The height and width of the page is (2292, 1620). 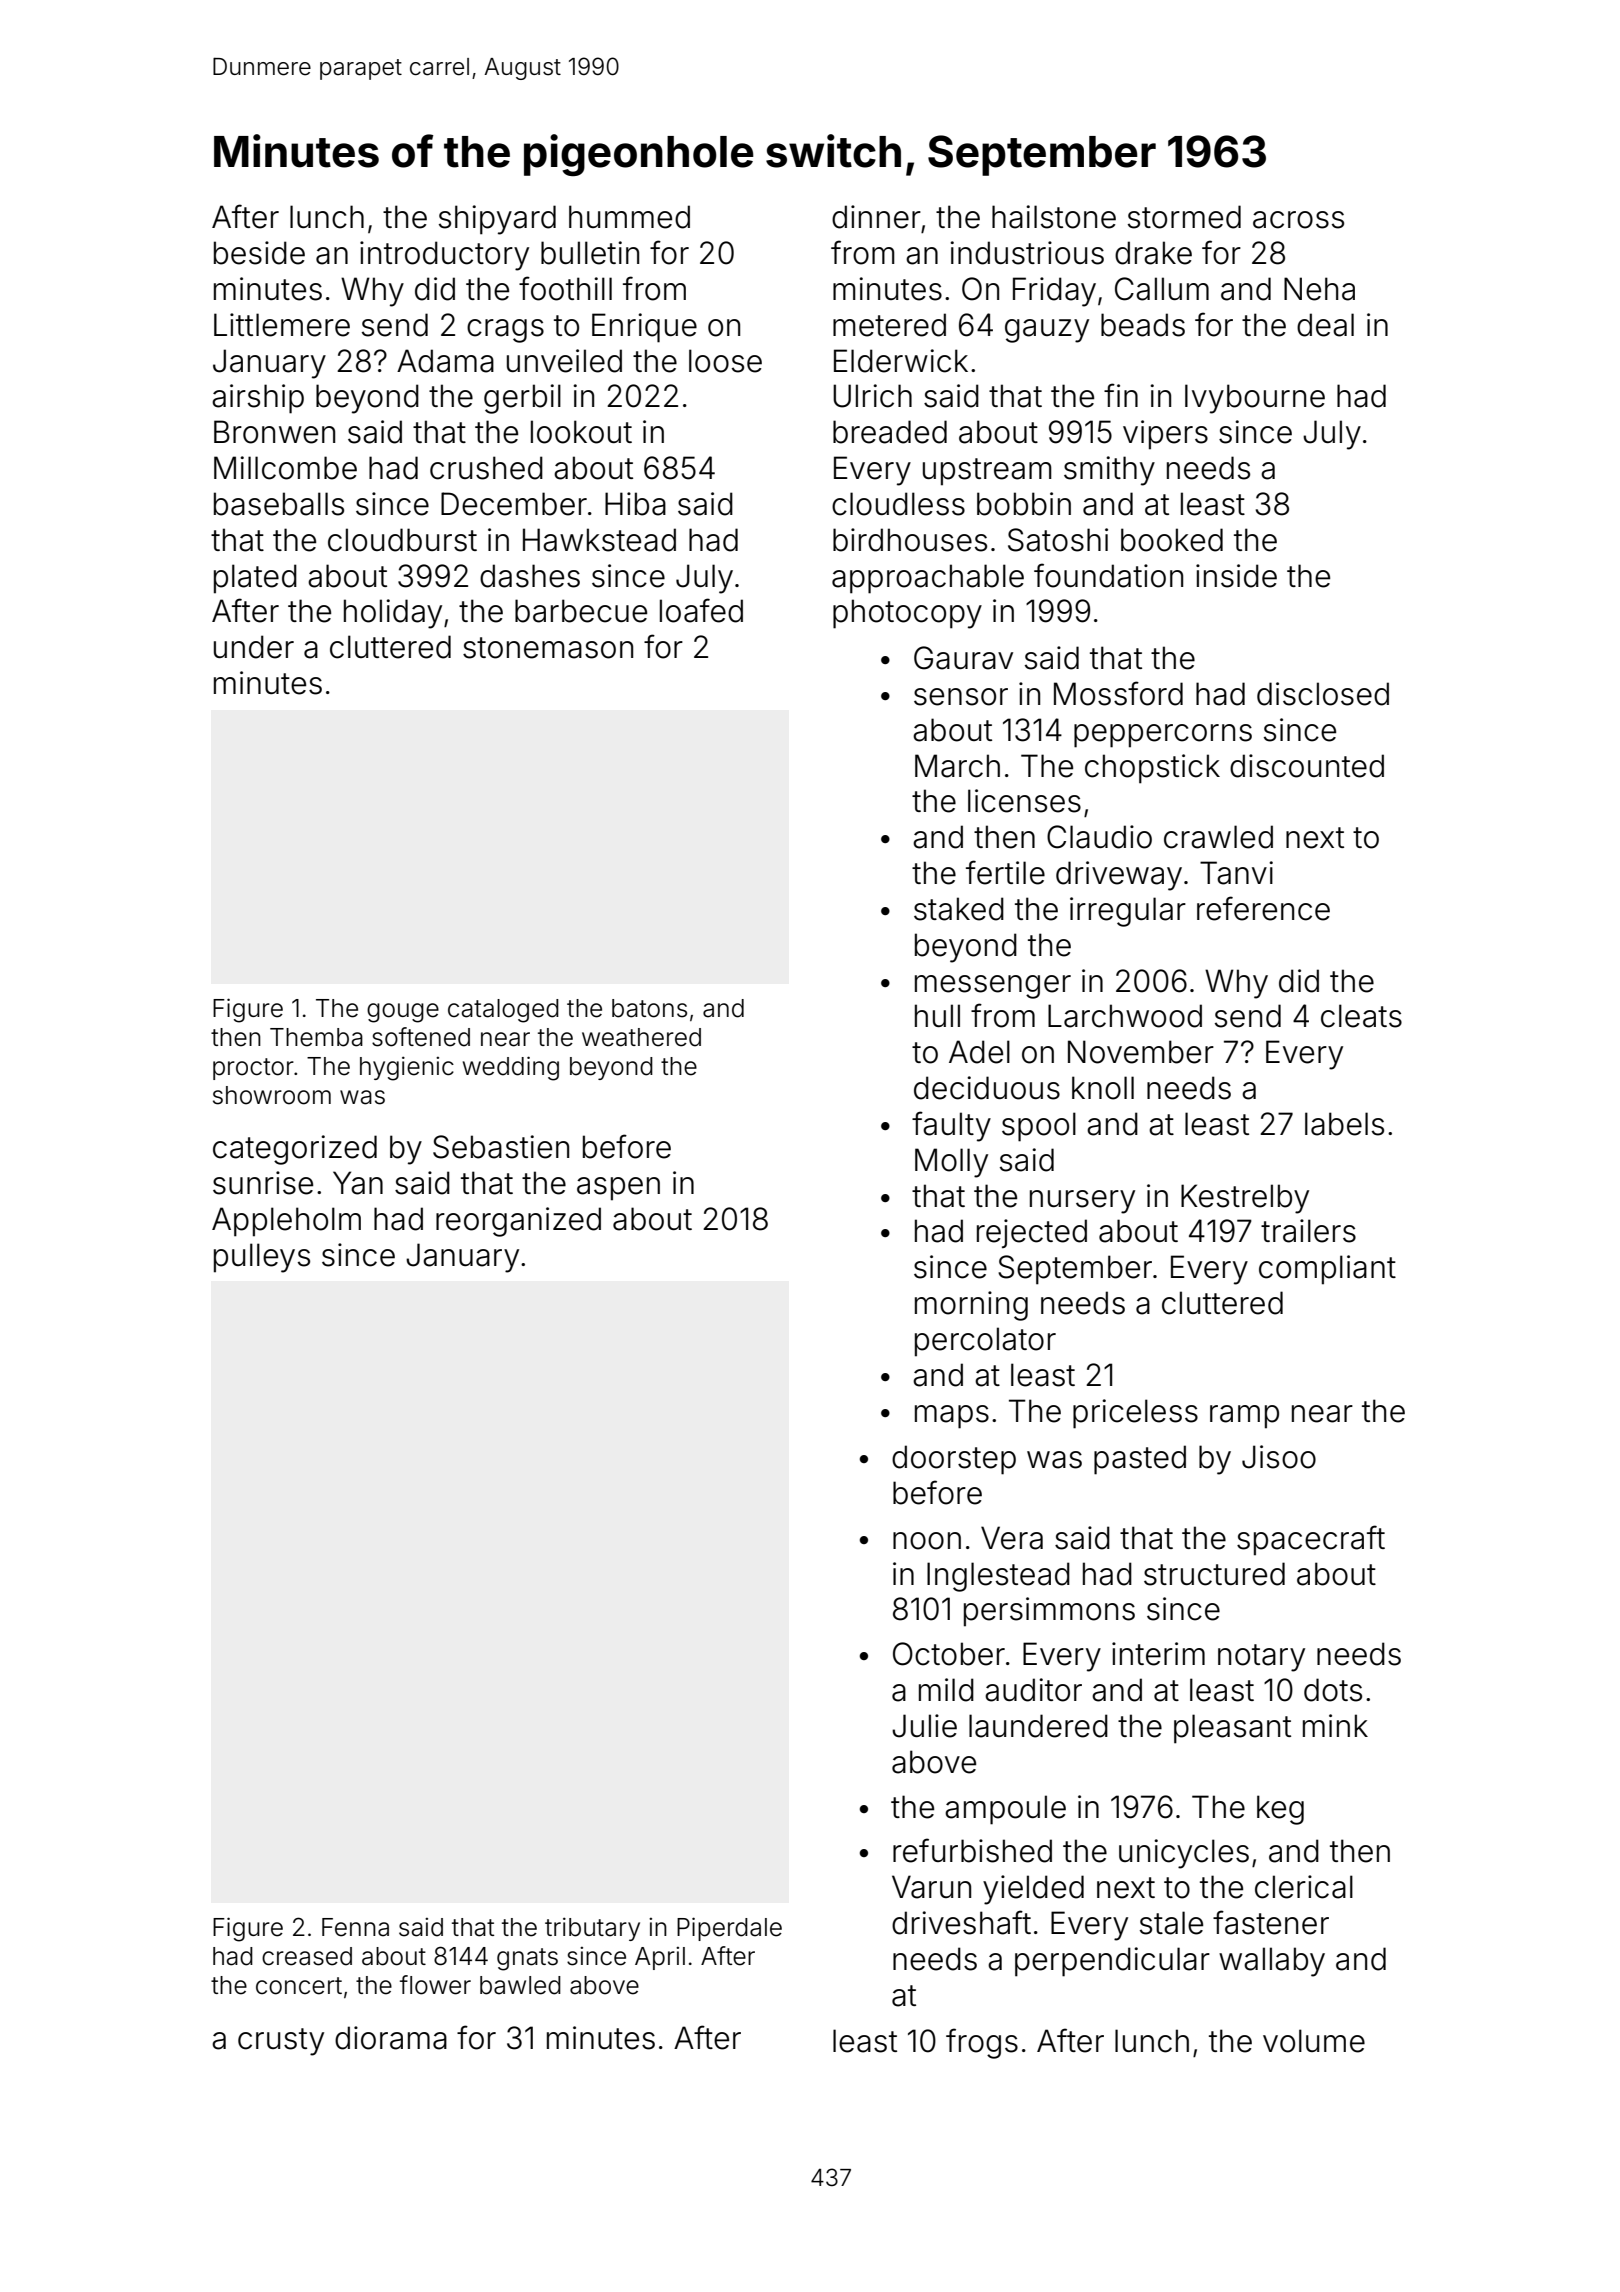 I want to click on noon, so click(x=927, y=1541).
